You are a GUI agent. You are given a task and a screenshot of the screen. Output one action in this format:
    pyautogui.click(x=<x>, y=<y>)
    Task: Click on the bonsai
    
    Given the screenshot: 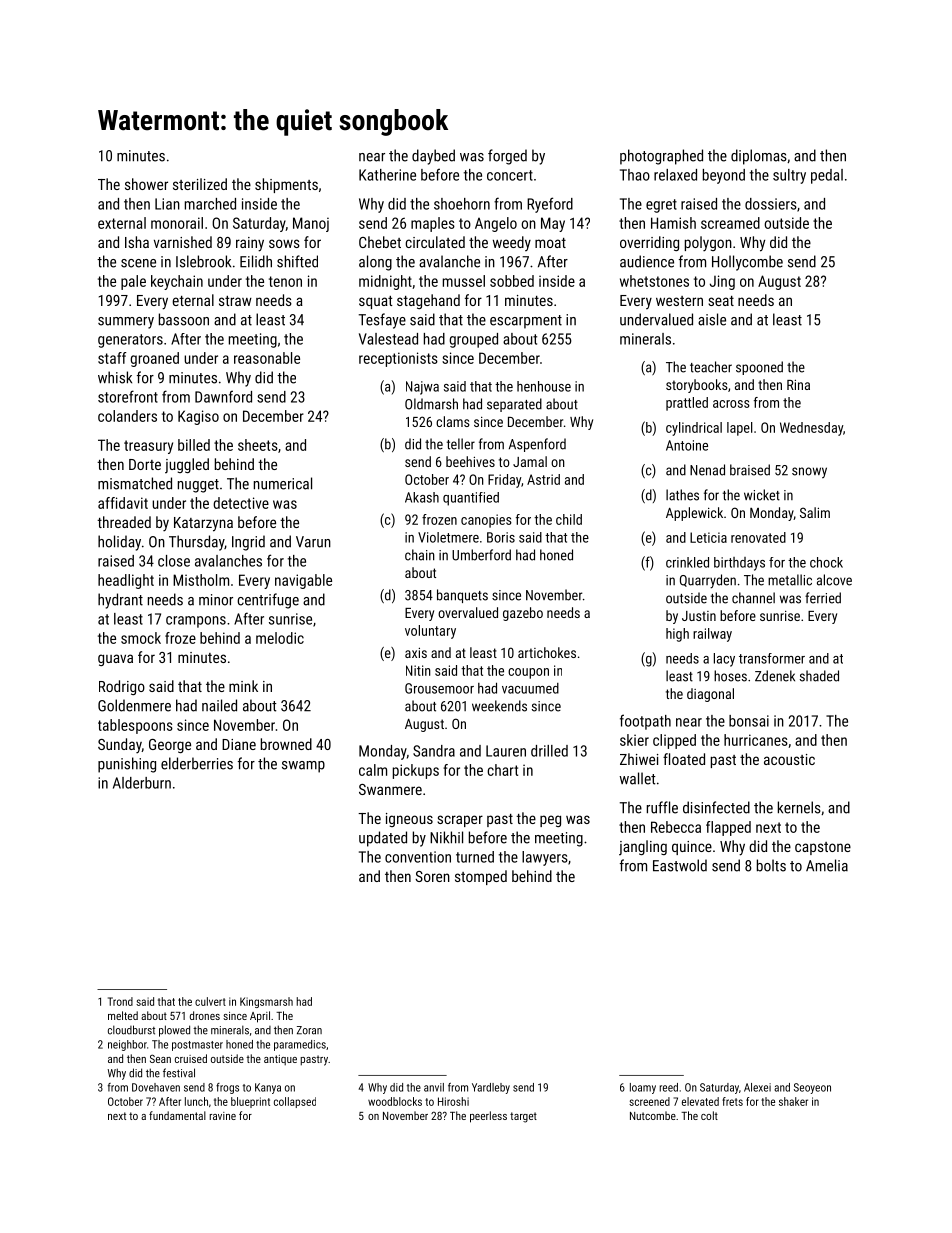 What is the action you would take?
    pyautogui.click(x=749, y=721)
